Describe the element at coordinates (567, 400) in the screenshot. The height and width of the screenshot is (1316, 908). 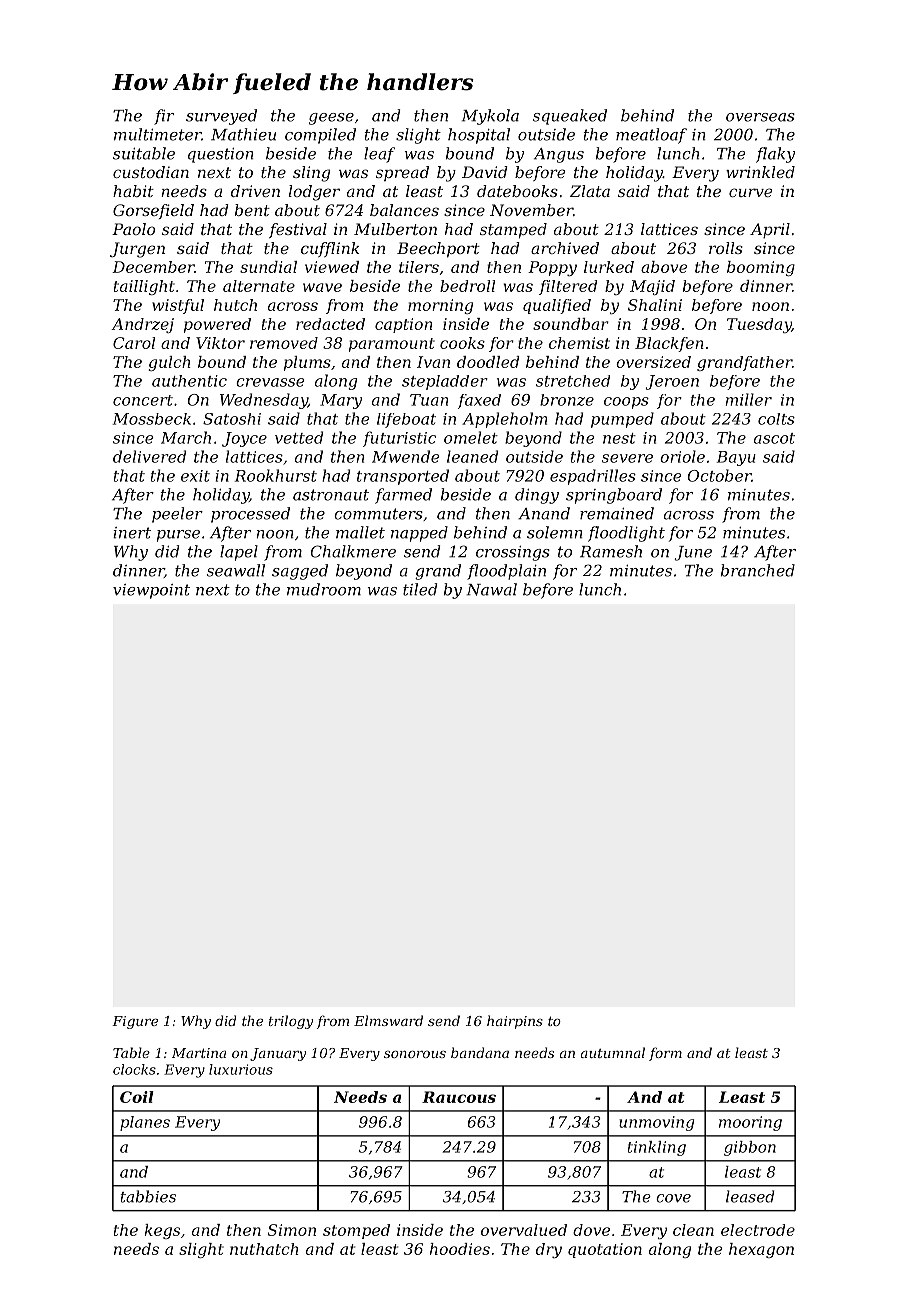
I see `bronze` at that location.
